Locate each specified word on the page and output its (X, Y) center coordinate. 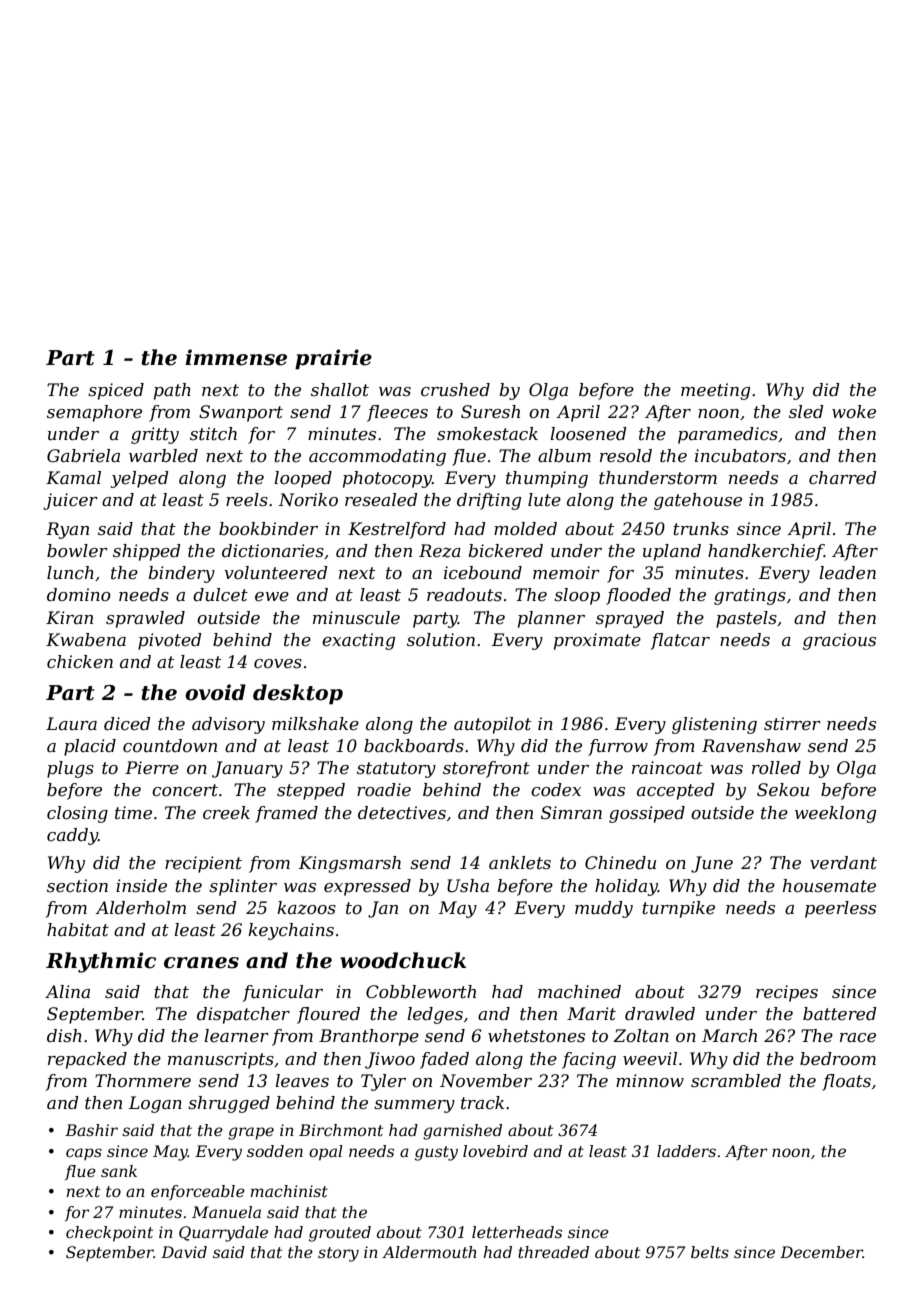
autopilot (492, 725)
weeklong (835, 814)
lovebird (495, 1151)
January (247, 769)
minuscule (356, 618)
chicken (80, 662)
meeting (715, 391)
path (172, 391)
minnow (650, 1080)
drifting (489, 501)
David (184, 1252)
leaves (302, 1081)
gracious (839, 641)
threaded (553, 1252)
